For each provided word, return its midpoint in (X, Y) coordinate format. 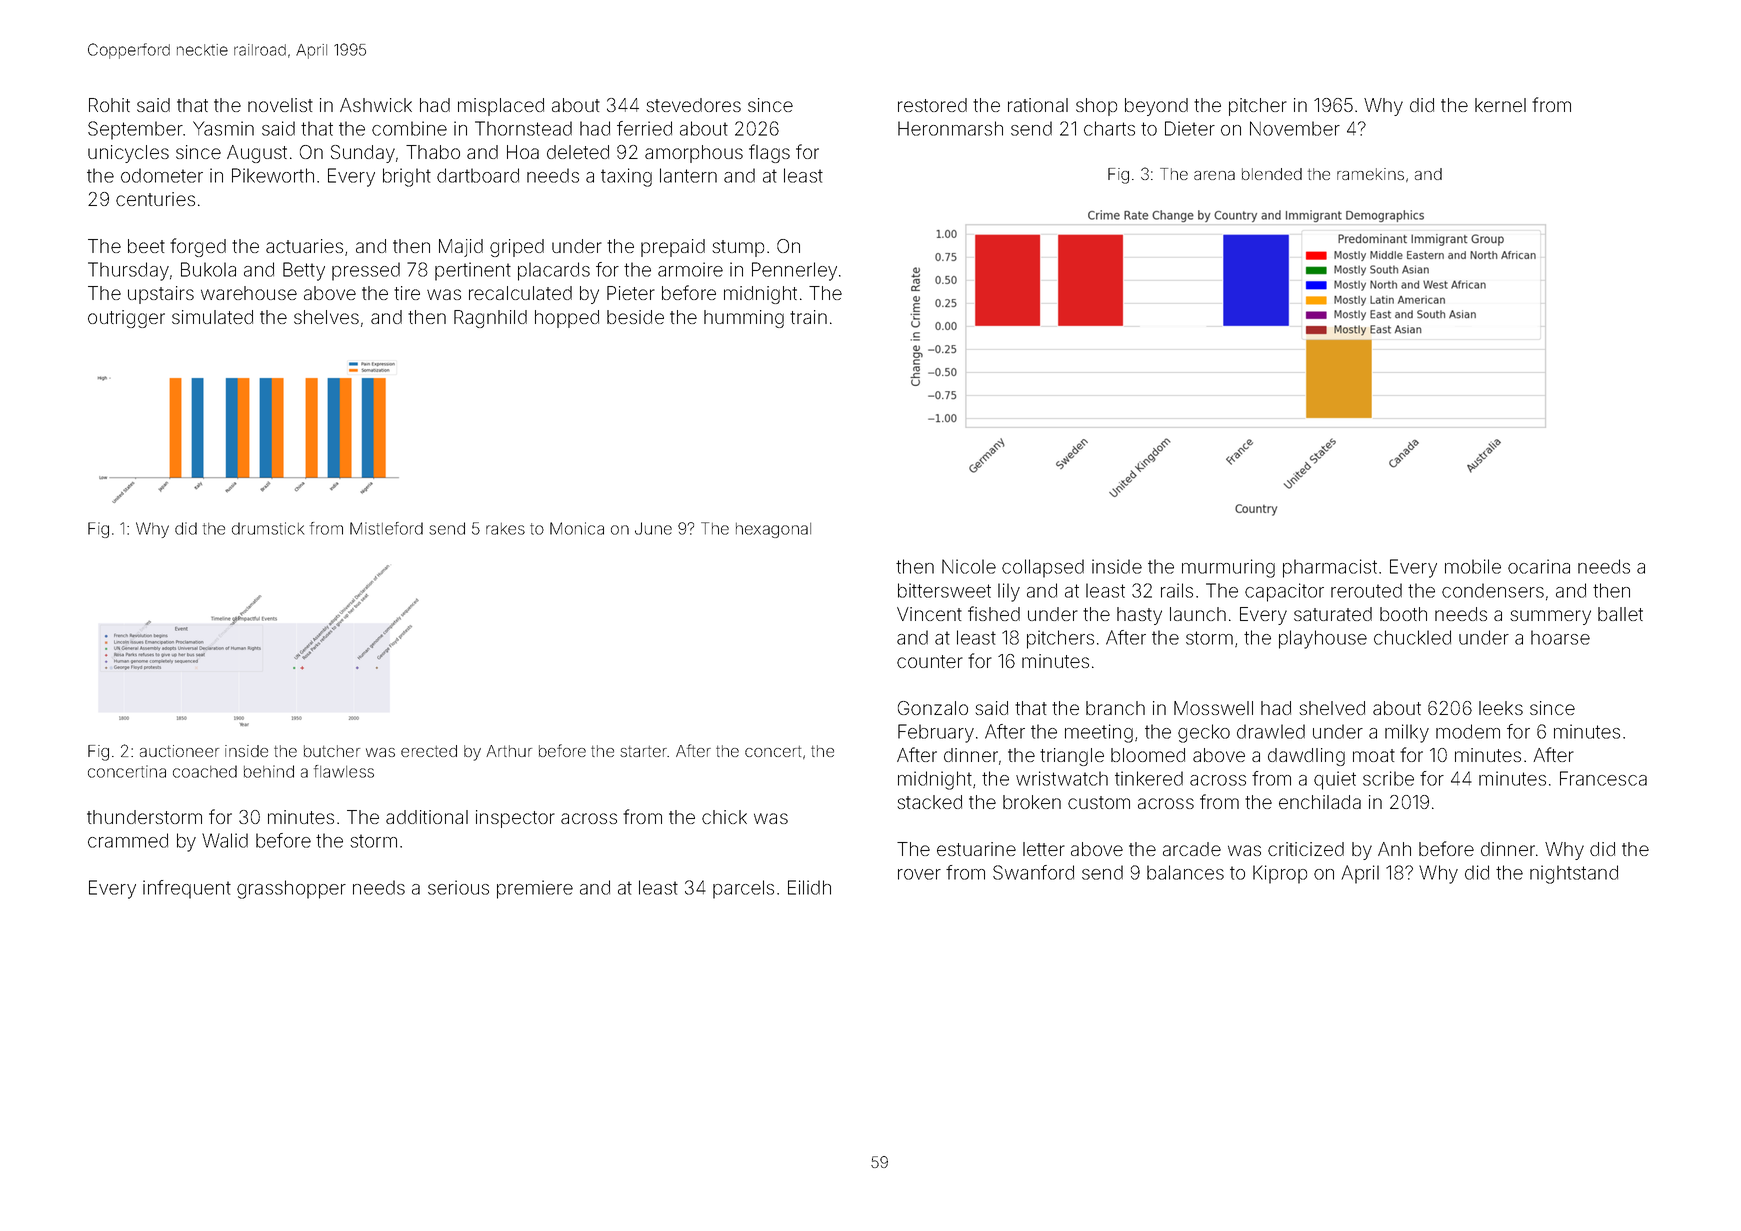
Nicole (969, 566)
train (808, 317)
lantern (688, 175)
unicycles (128, 154)
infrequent (187, 889)
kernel (1500, 105)
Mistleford (386, 528)
